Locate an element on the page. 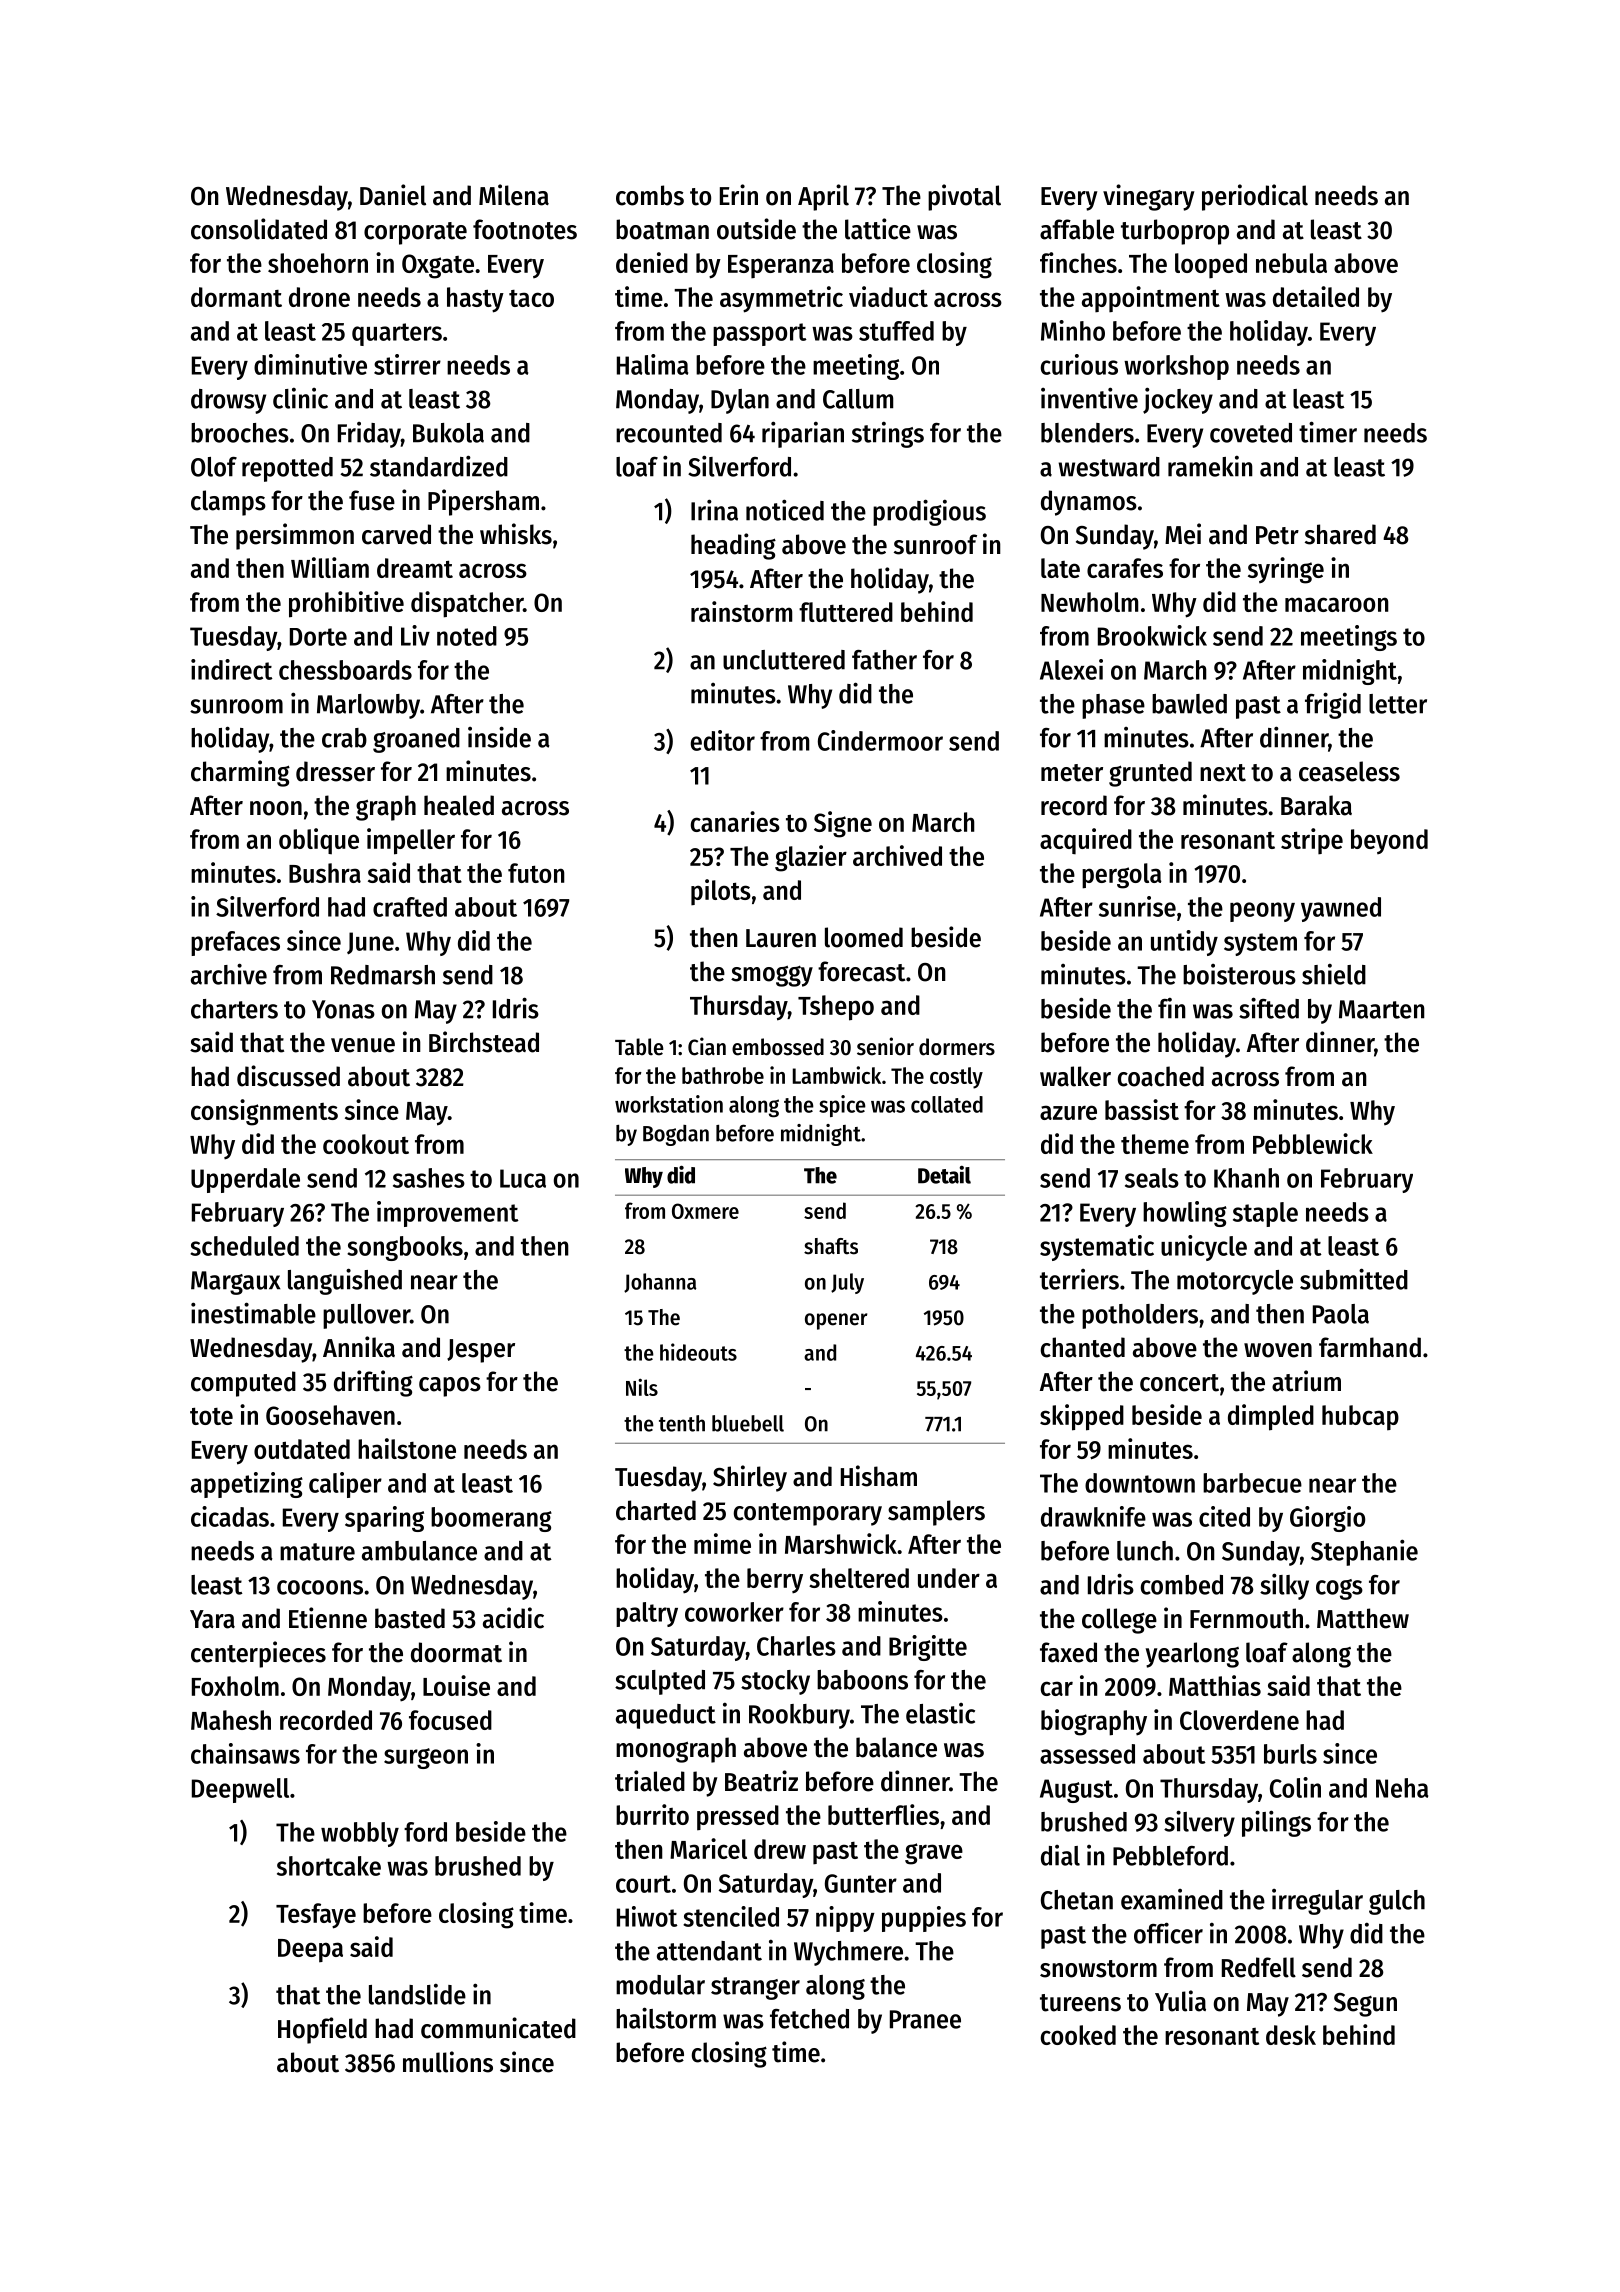 The width and height of the image is (1620, 2292). Pranee is located at coordinates (925, 2019).
